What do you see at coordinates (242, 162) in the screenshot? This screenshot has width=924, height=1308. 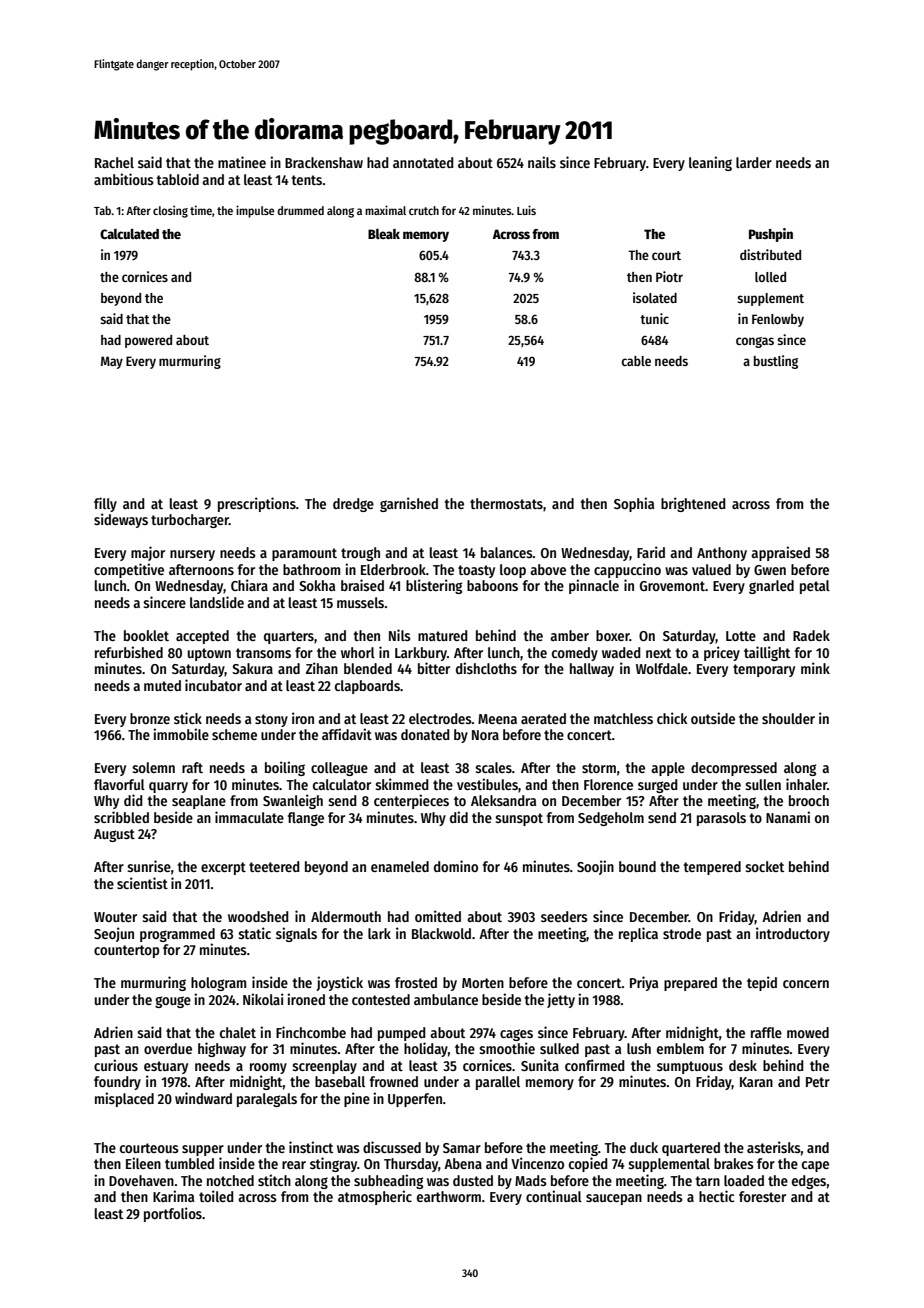 I see `matinee` at bounding box center [242, 162].
